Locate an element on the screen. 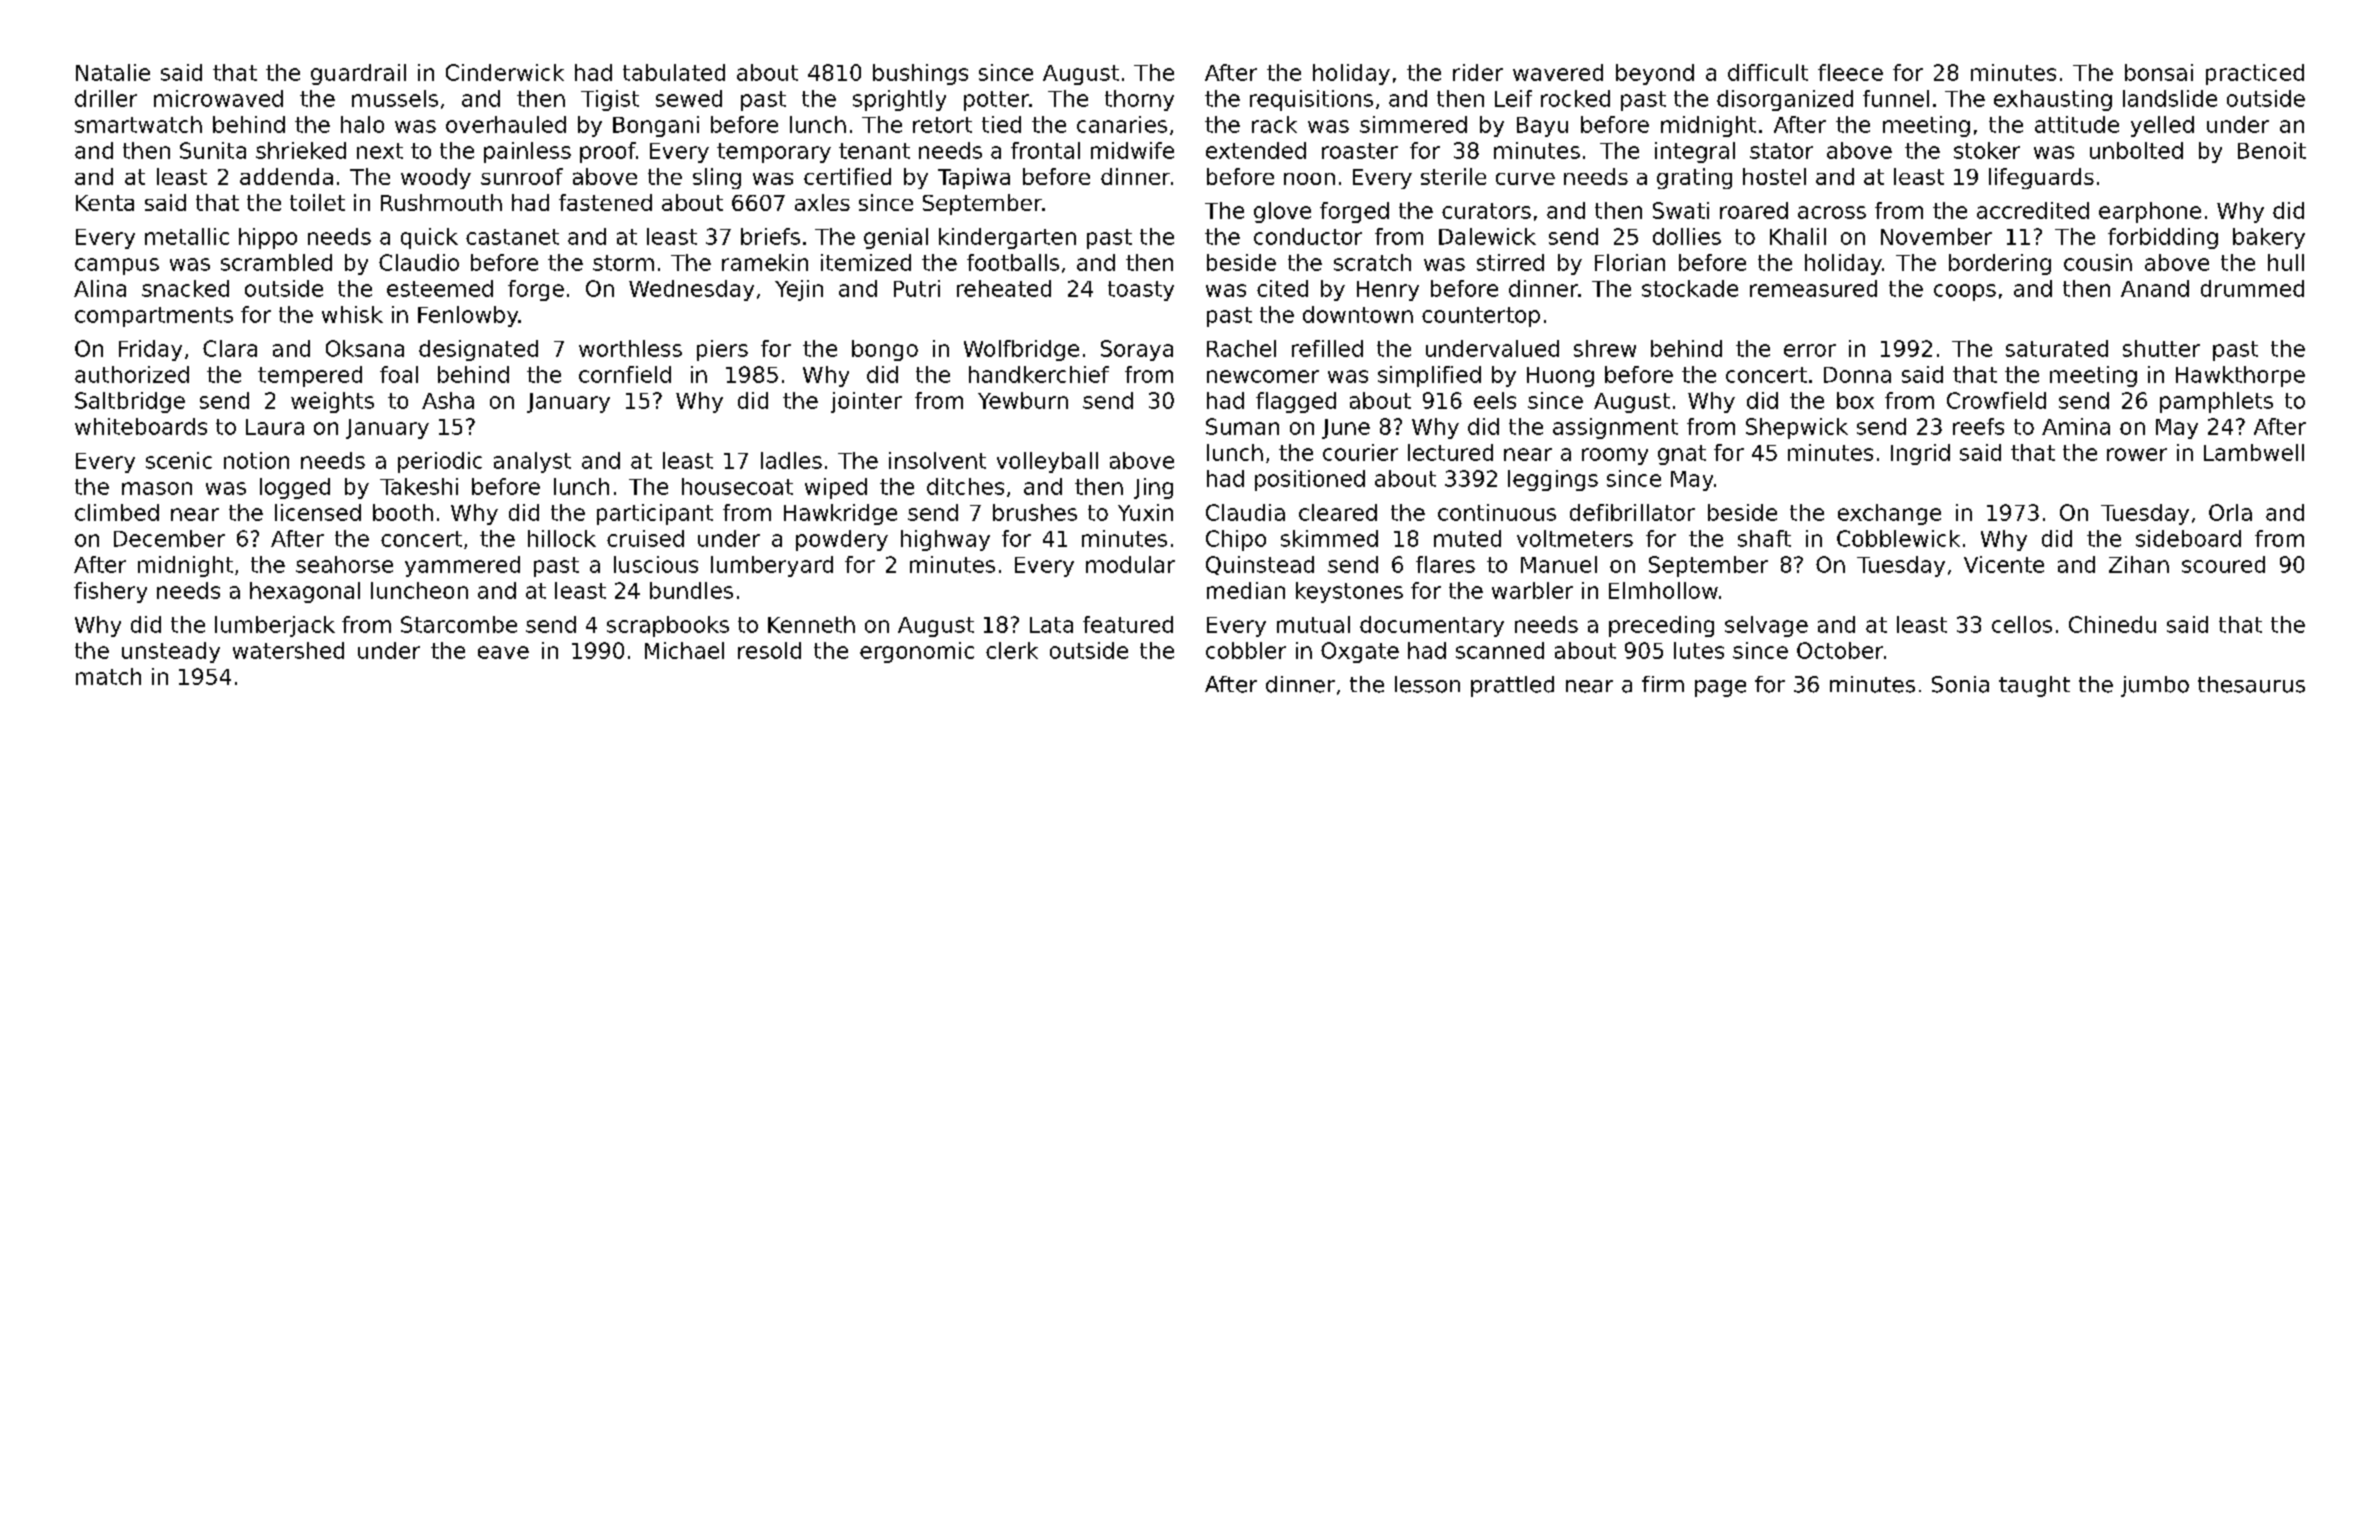  guardrail is located at coordinates (358, 74).
